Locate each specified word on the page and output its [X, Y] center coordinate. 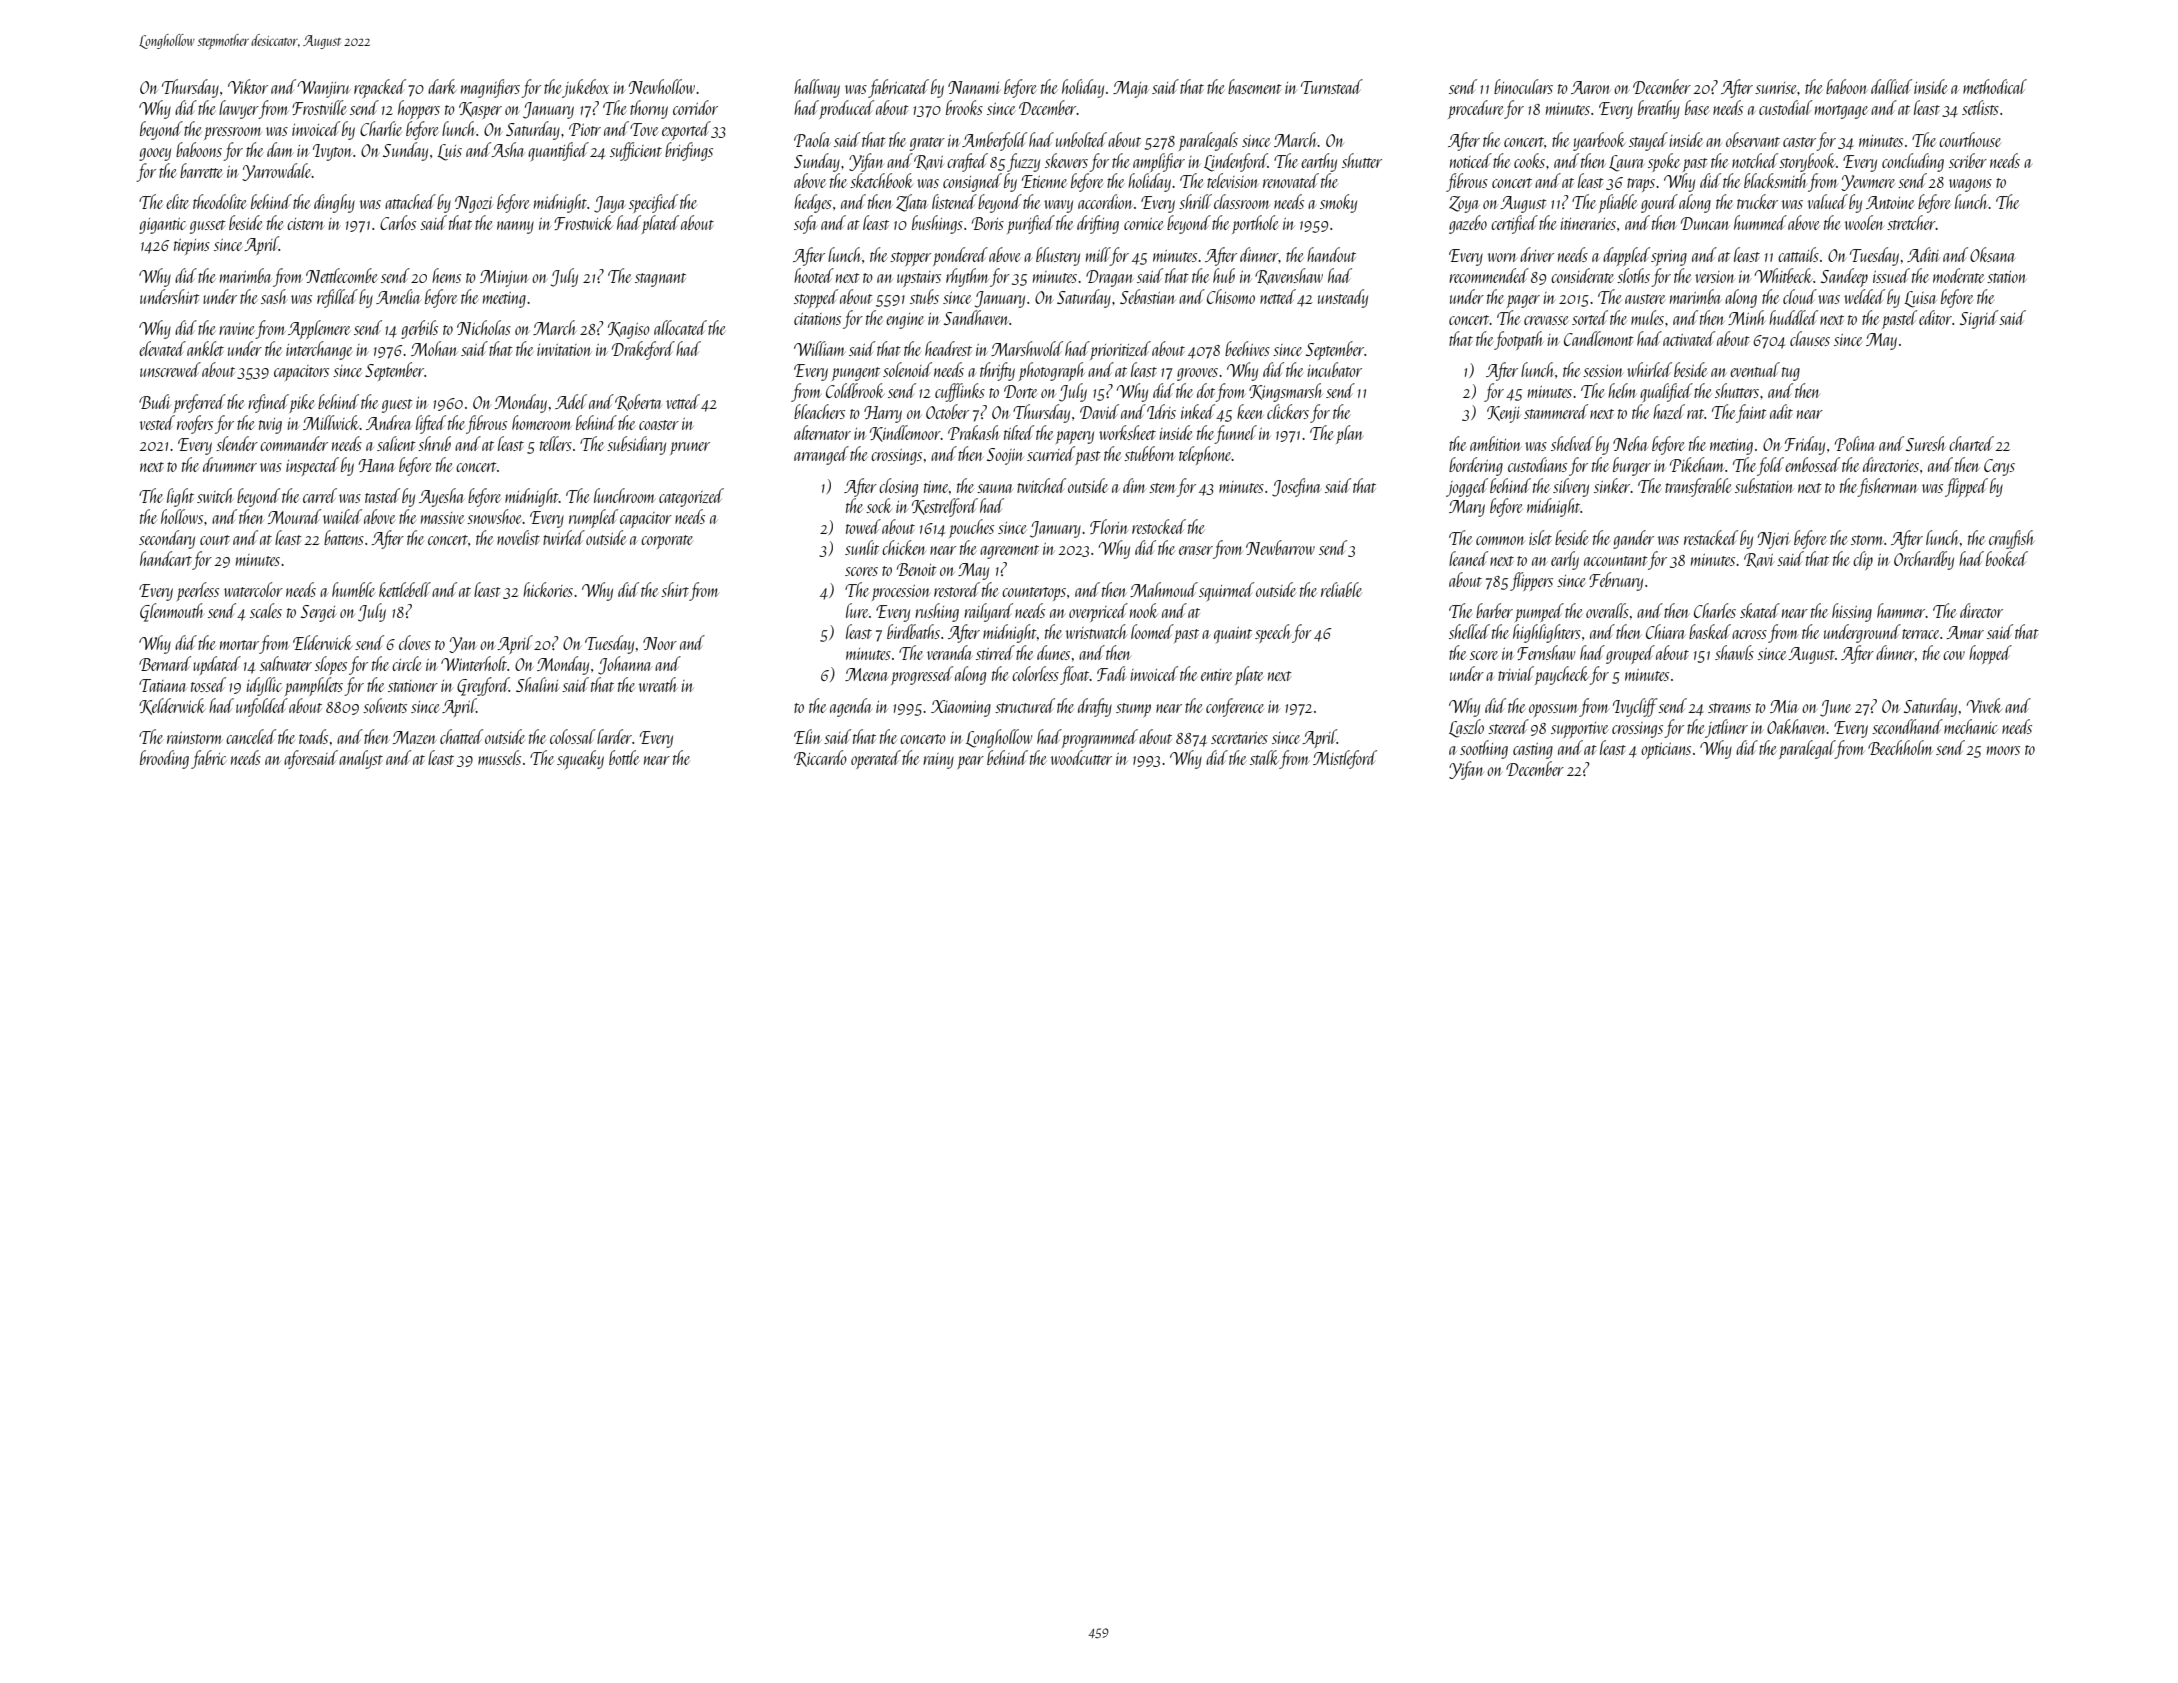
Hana [376, 465]
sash [273, 296]
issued [1891, 275]
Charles [1715, 610]
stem [1162, 488]
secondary [167, 539]
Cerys [1999, 467]
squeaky [580, 759]
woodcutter [1081, 757]
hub [1224, 275]
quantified [558, 152]
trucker [1757, 201]
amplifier [1159, 162]
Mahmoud [1164, 589]
